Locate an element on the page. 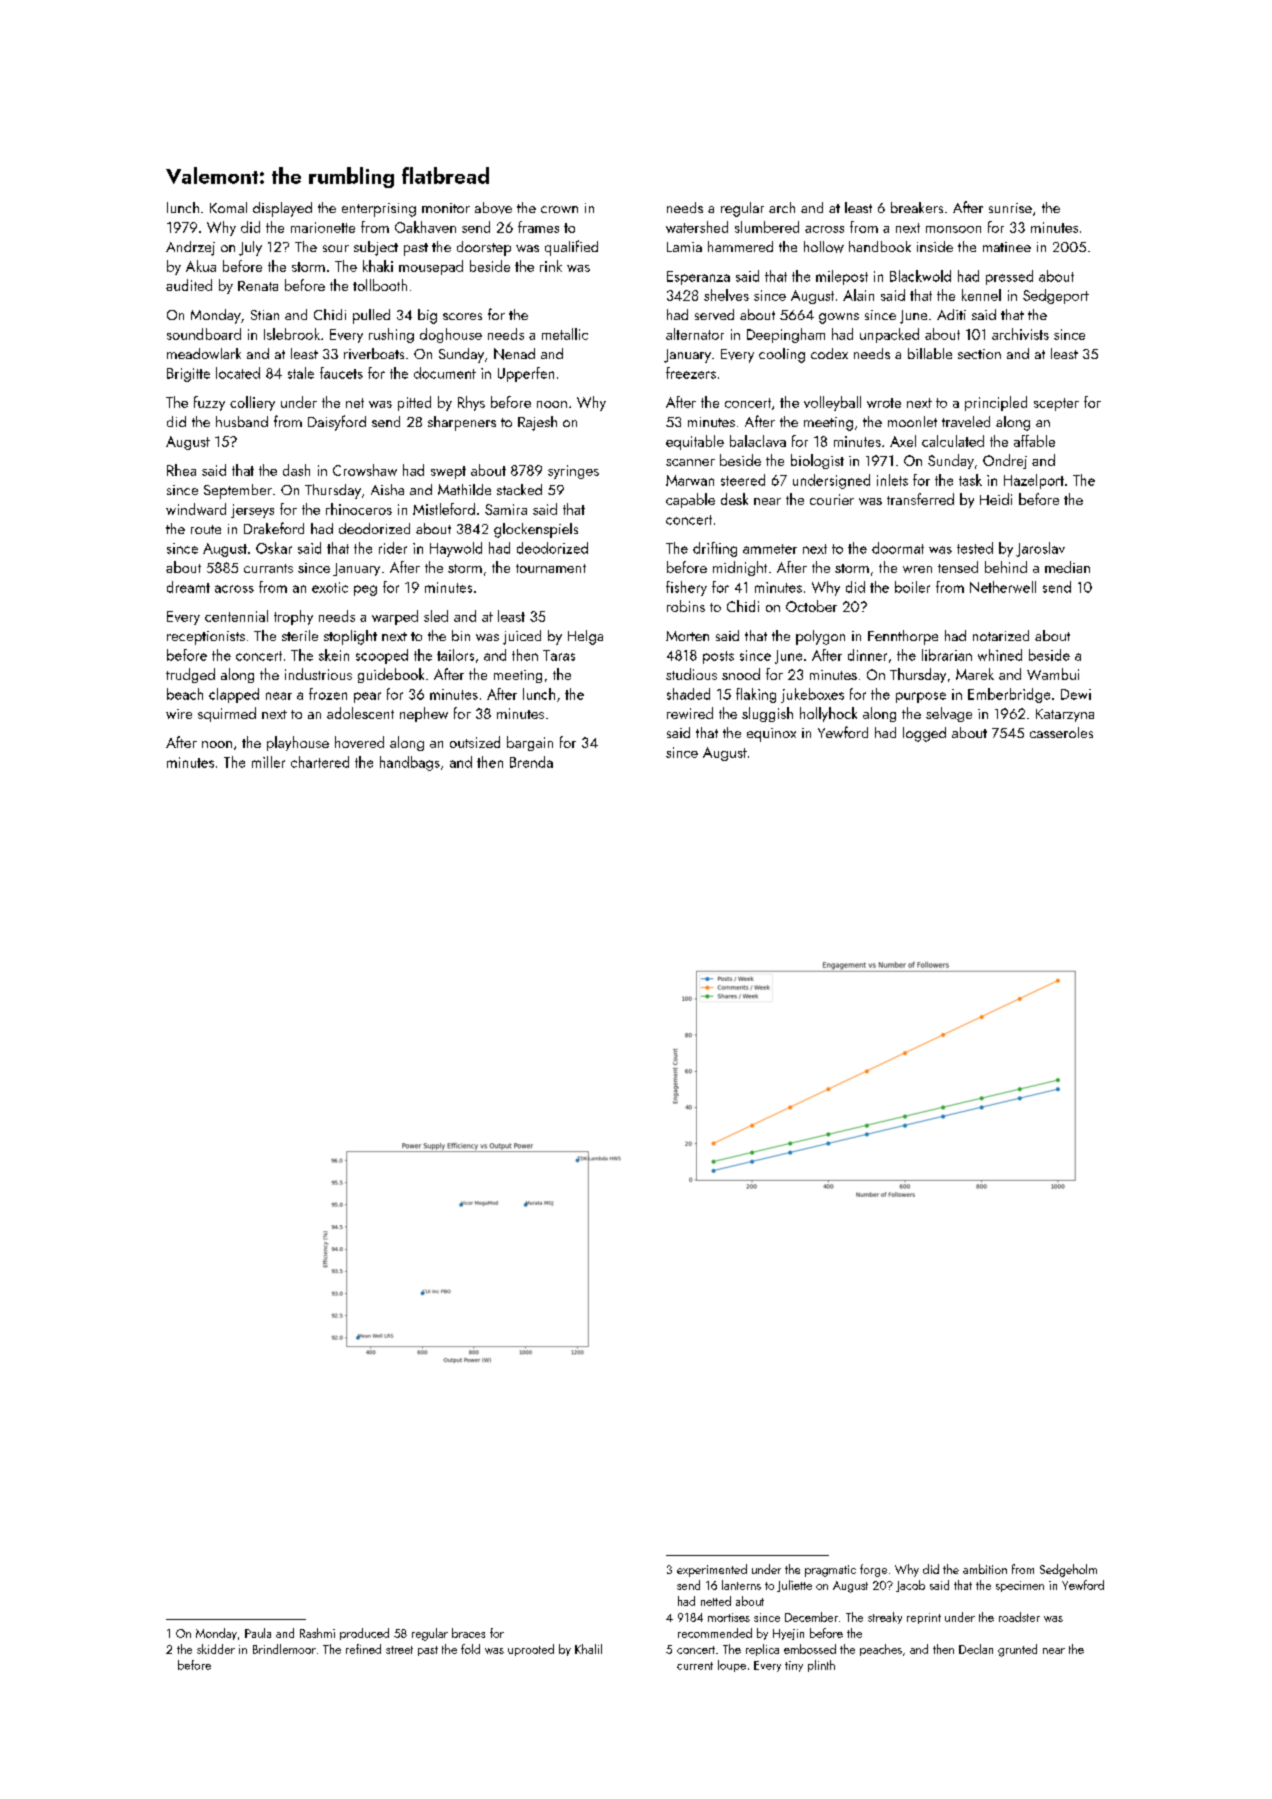 This image has height=1799, width=1272. pragmatic is located at coordinates (830, 1571).
